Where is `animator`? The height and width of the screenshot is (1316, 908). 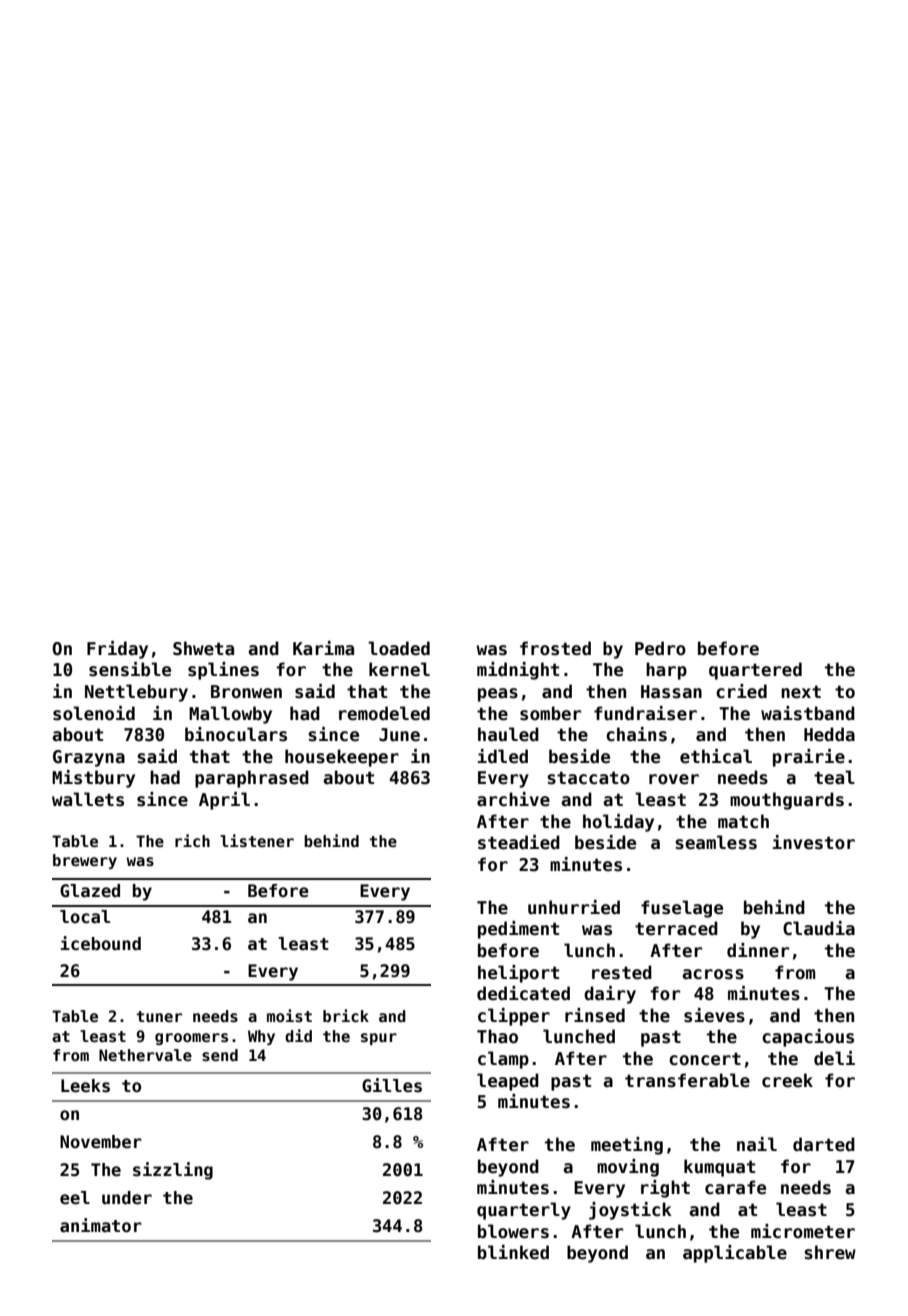
animator is located at coordinates (101, 1225).
